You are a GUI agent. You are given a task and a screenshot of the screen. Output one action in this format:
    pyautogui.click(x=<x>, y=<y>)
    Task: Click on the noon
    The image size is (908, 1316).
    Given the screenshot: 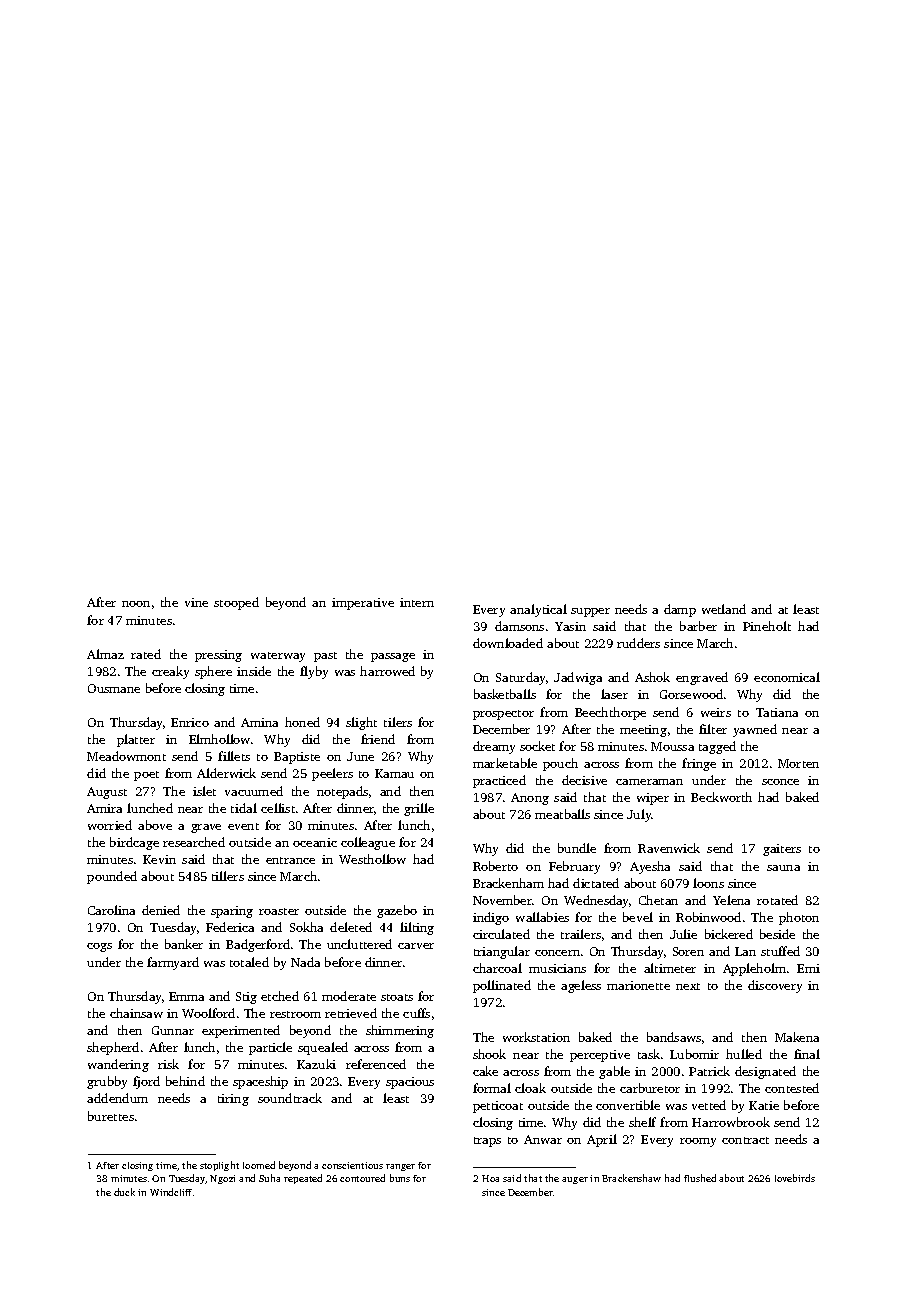 What is the action you would take?
    pyautogui.click(x=136, y=604)
